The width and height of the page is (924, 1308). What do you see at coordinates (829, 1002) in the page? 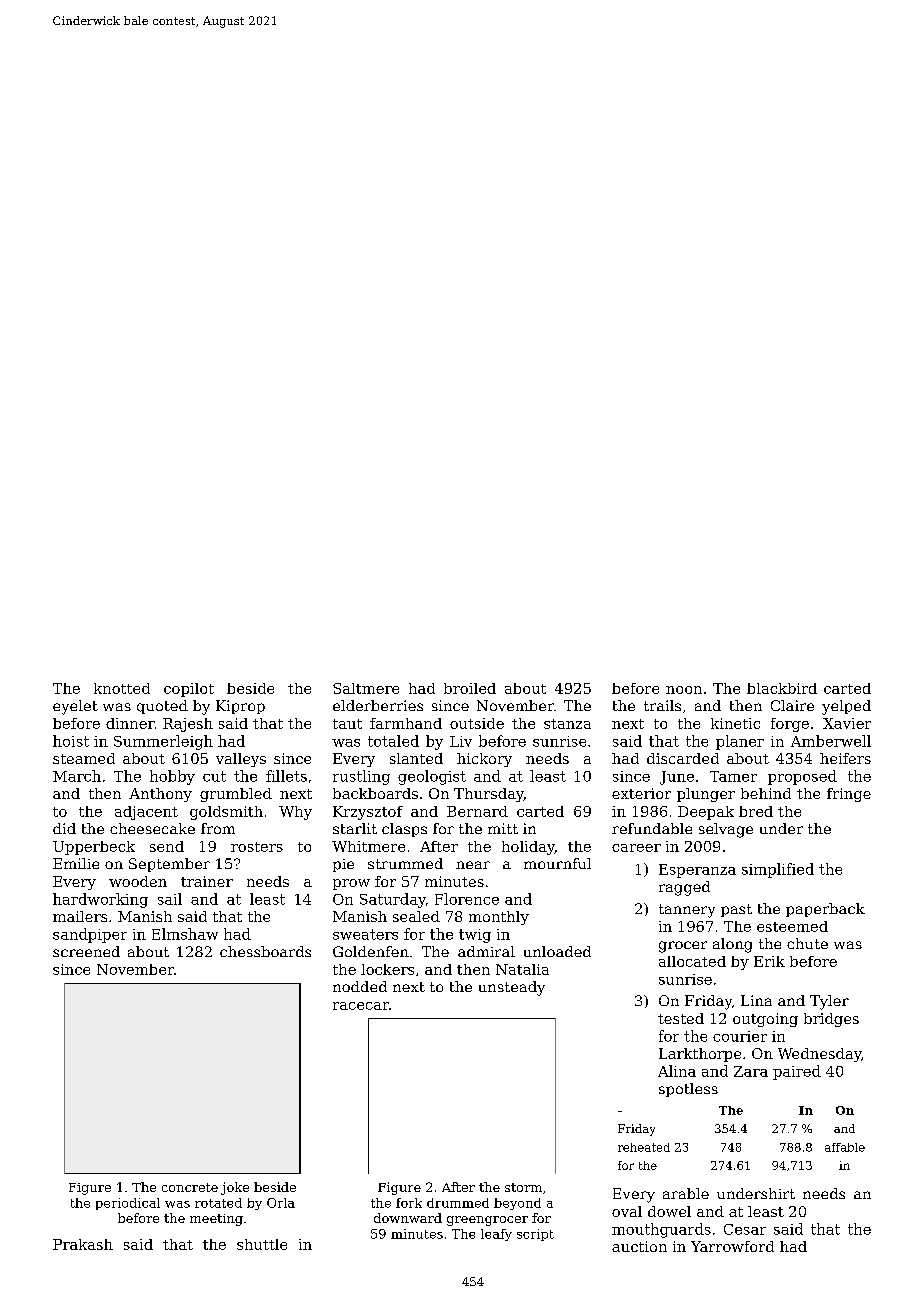
I see `Tyler` at bounding box center [829, 1002].
